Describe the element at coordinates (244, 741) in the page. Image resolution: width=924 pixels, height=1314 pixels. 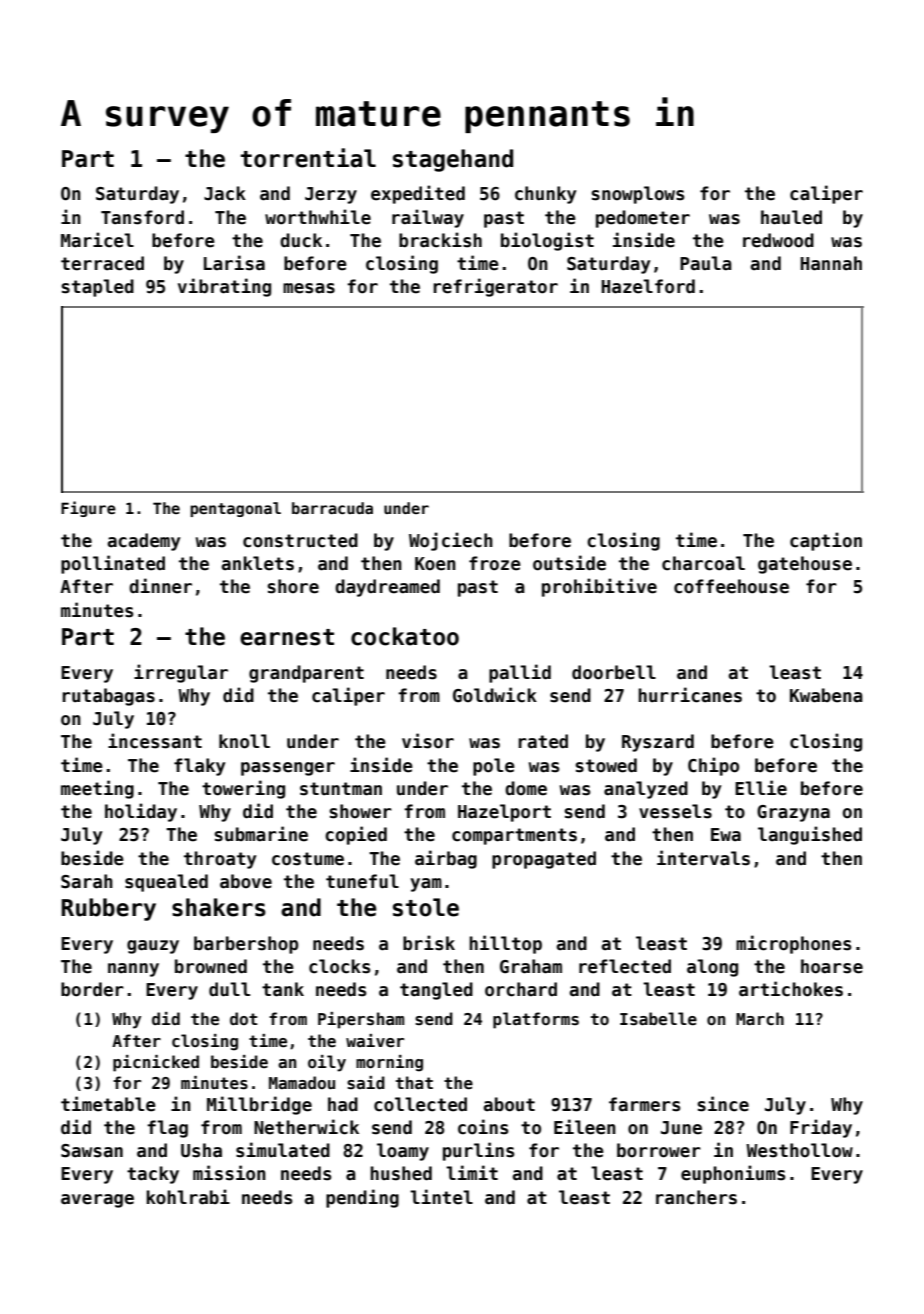
I see `knoll` at that location.
